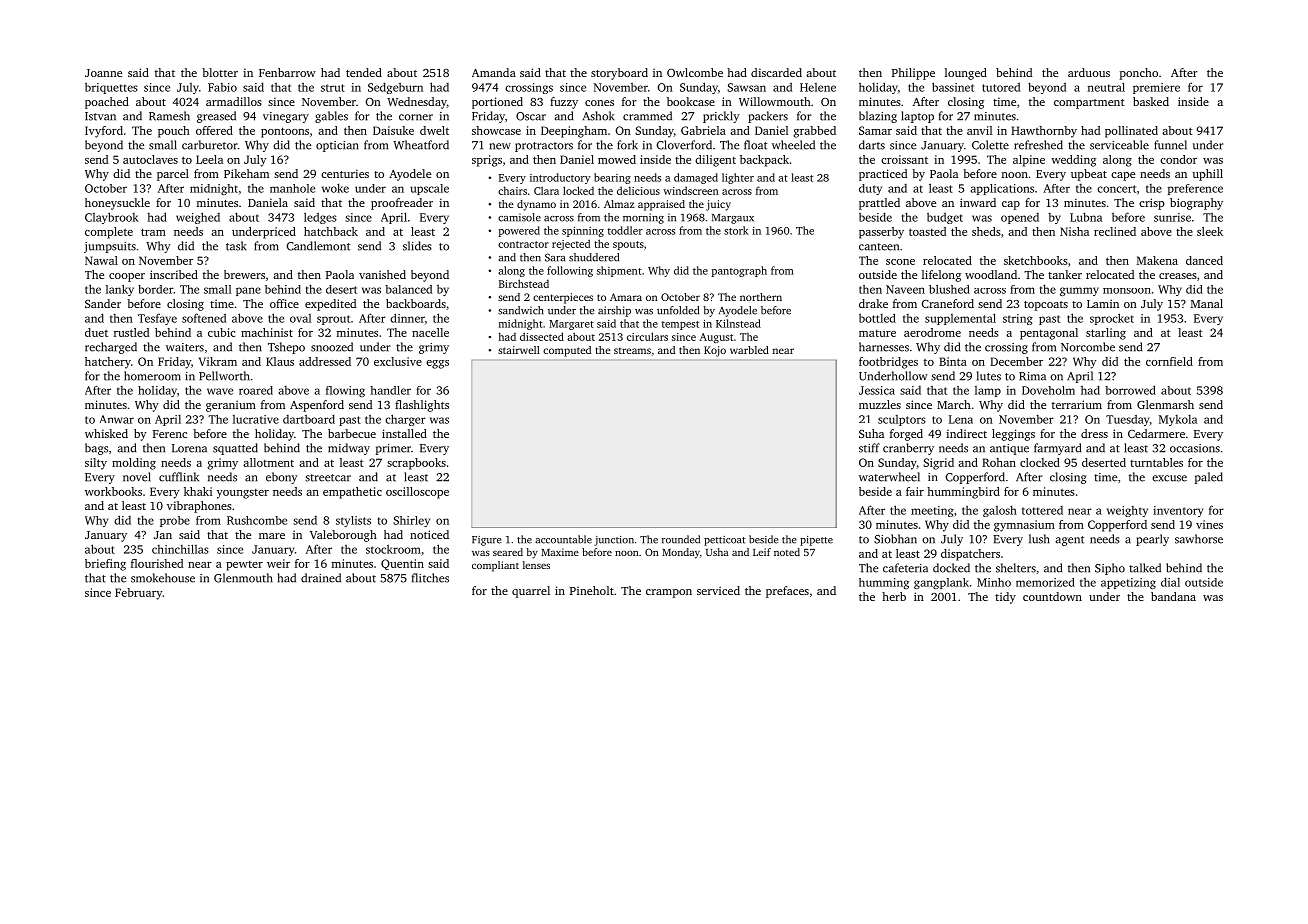  Describe the element at coordinates (1016, 361) in the screenshot. I see `December` at that location.
